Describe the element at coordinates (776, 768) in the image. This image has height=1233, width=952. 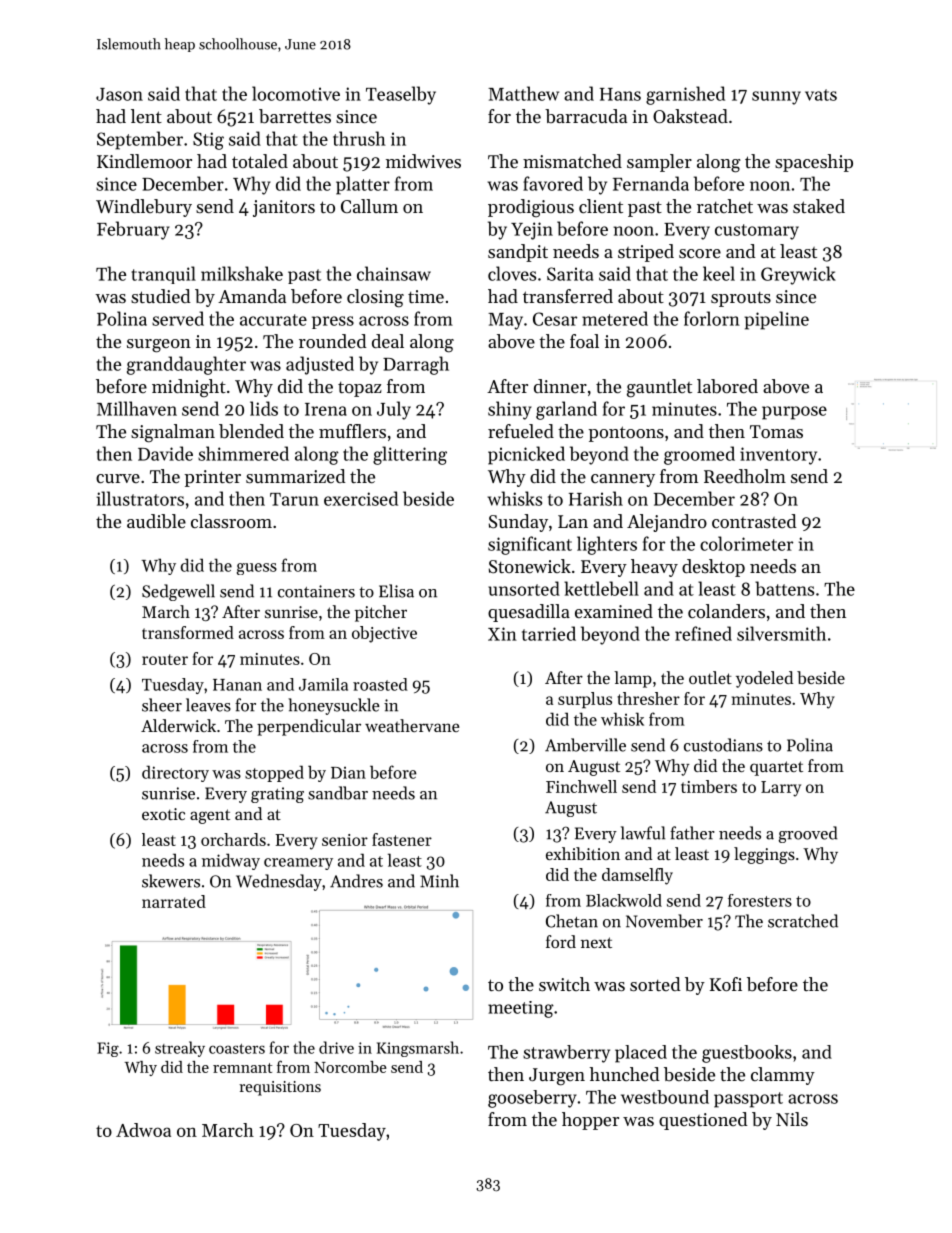
I see `quartet` at that location.
